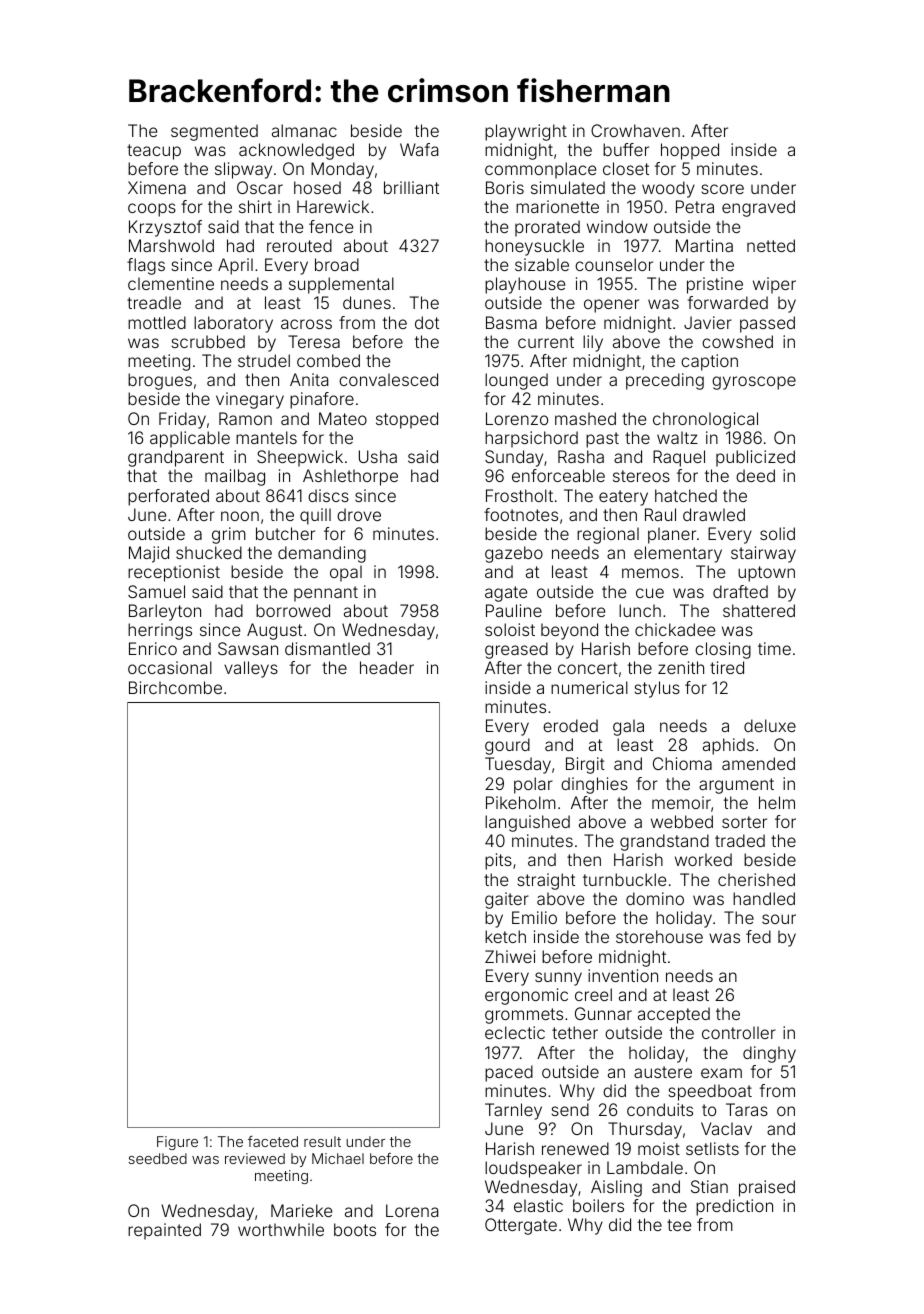 This screenshot has width=924, height=1314. Describe the element at coordinates (678, 554) in the screenshot. I see `elementary` at that location.
